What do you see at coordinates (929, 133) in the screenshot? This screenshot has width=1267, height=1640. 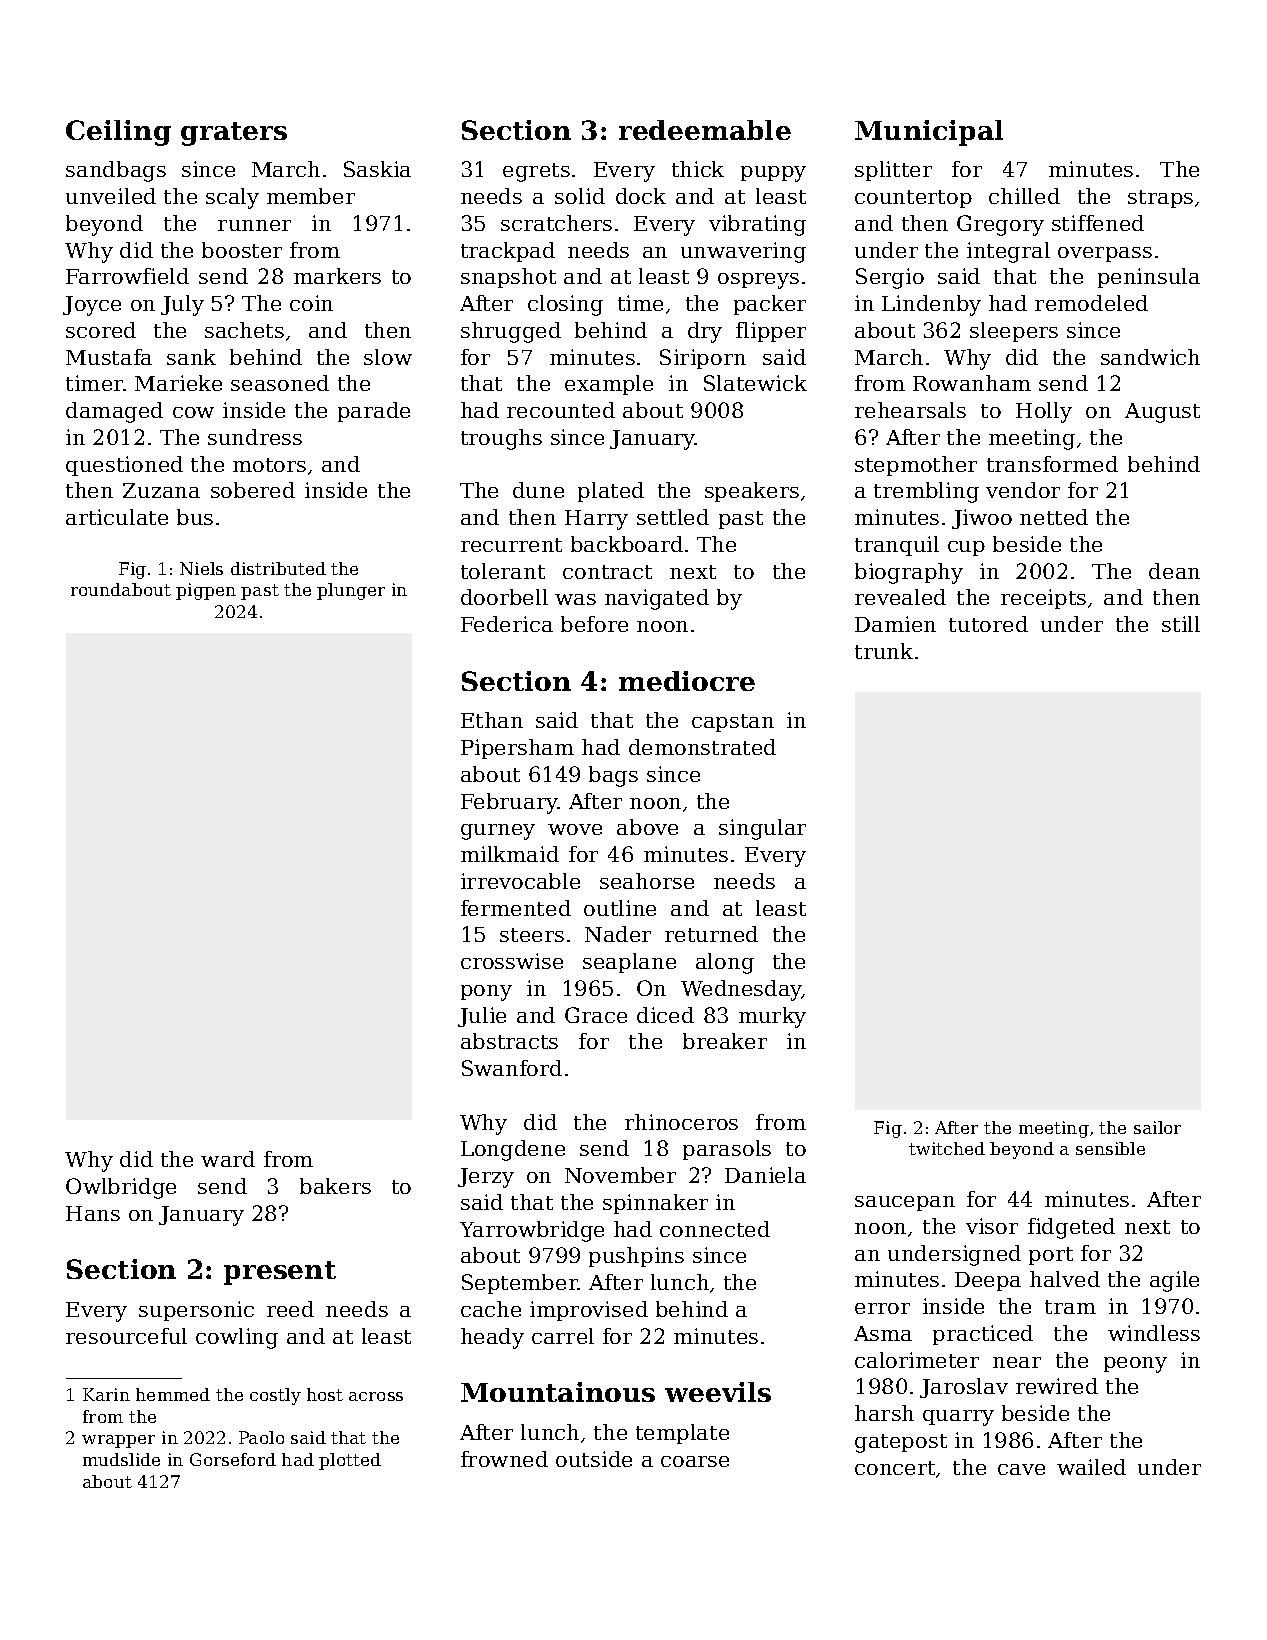 I see `Municipal` at bounding box center [929, 133].
